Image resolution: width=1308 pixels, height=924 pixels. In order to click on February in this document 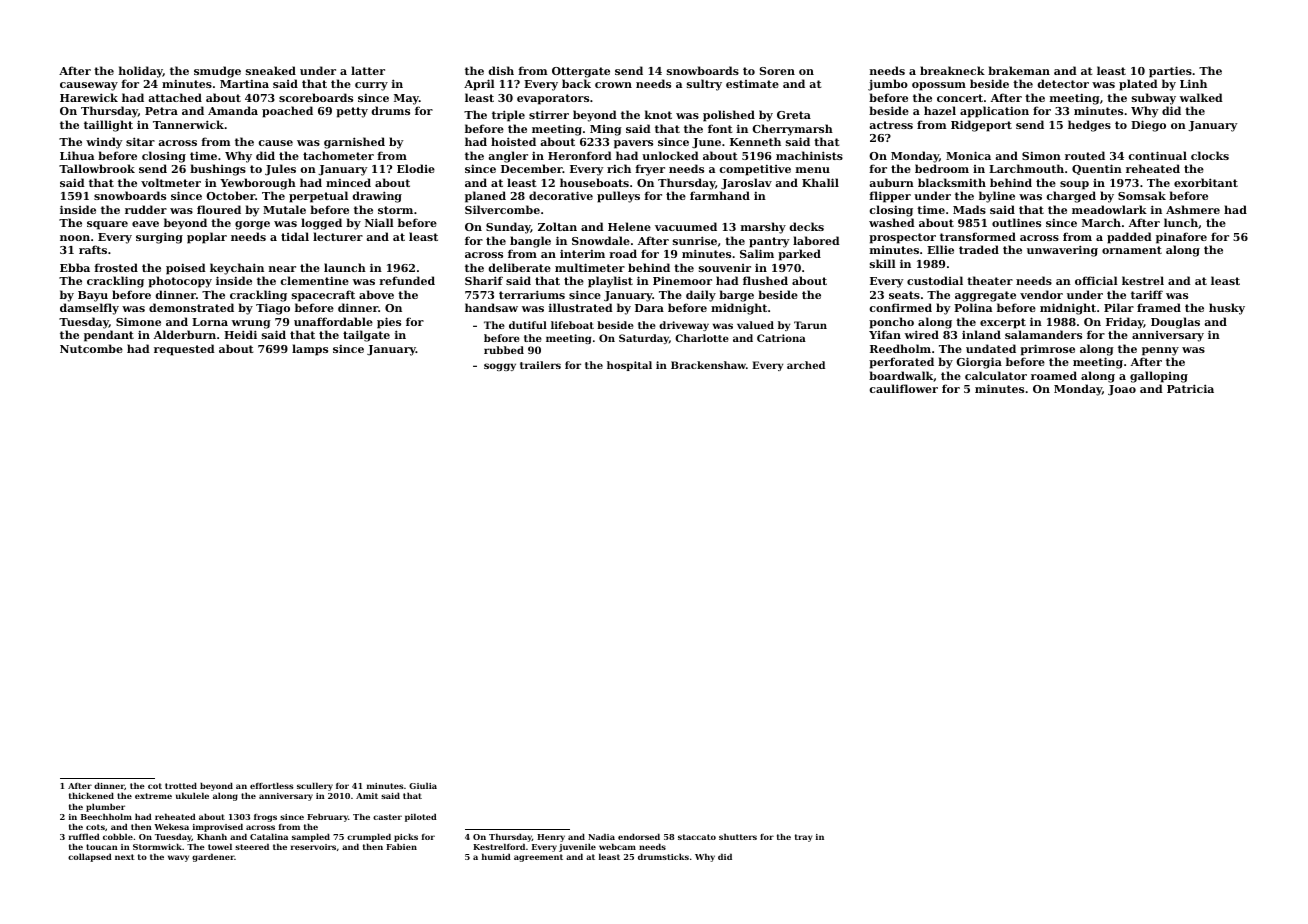, I will do `click(327, 817)`.
